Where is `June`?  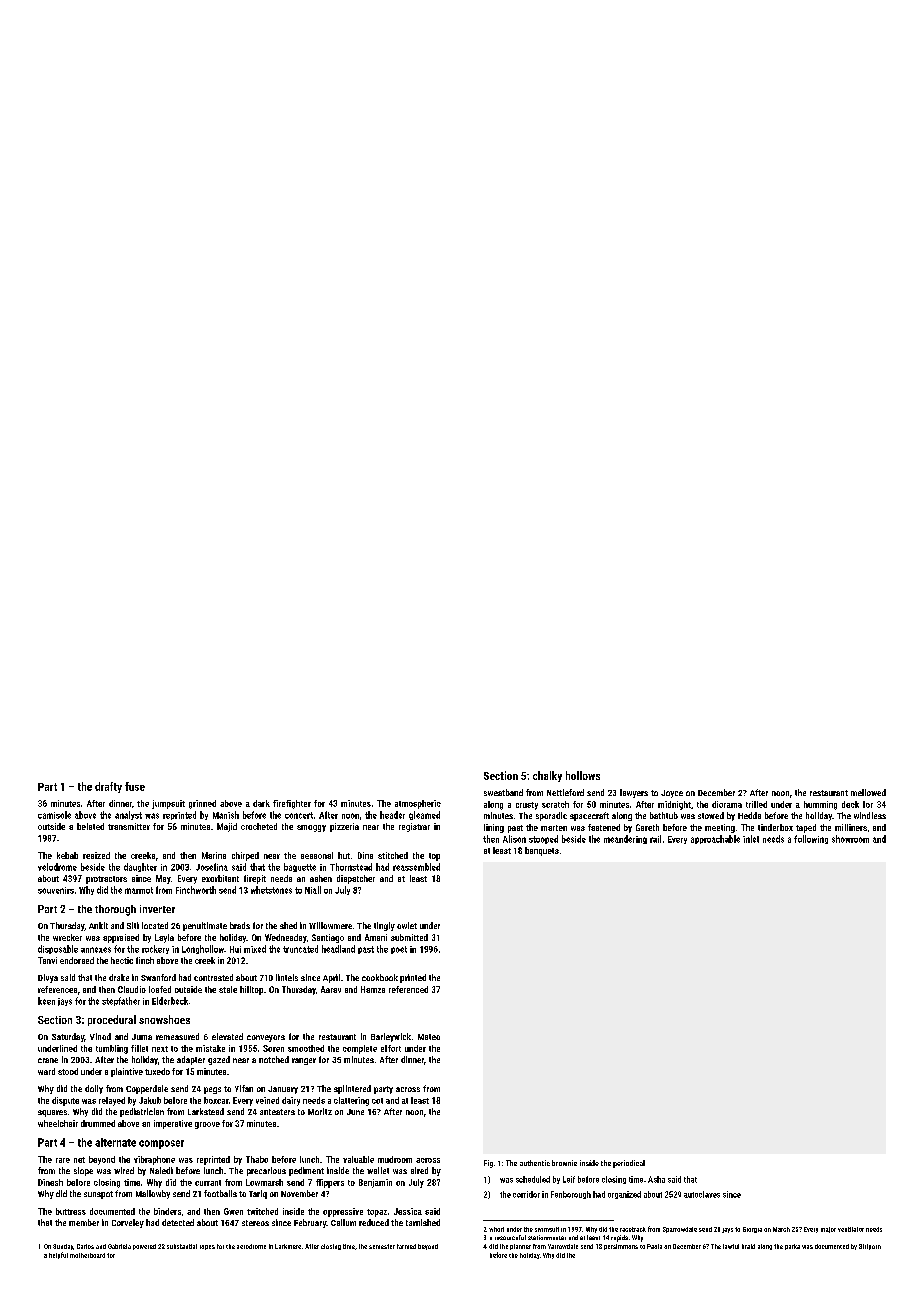 June is located at coordinates (355, 1112).
